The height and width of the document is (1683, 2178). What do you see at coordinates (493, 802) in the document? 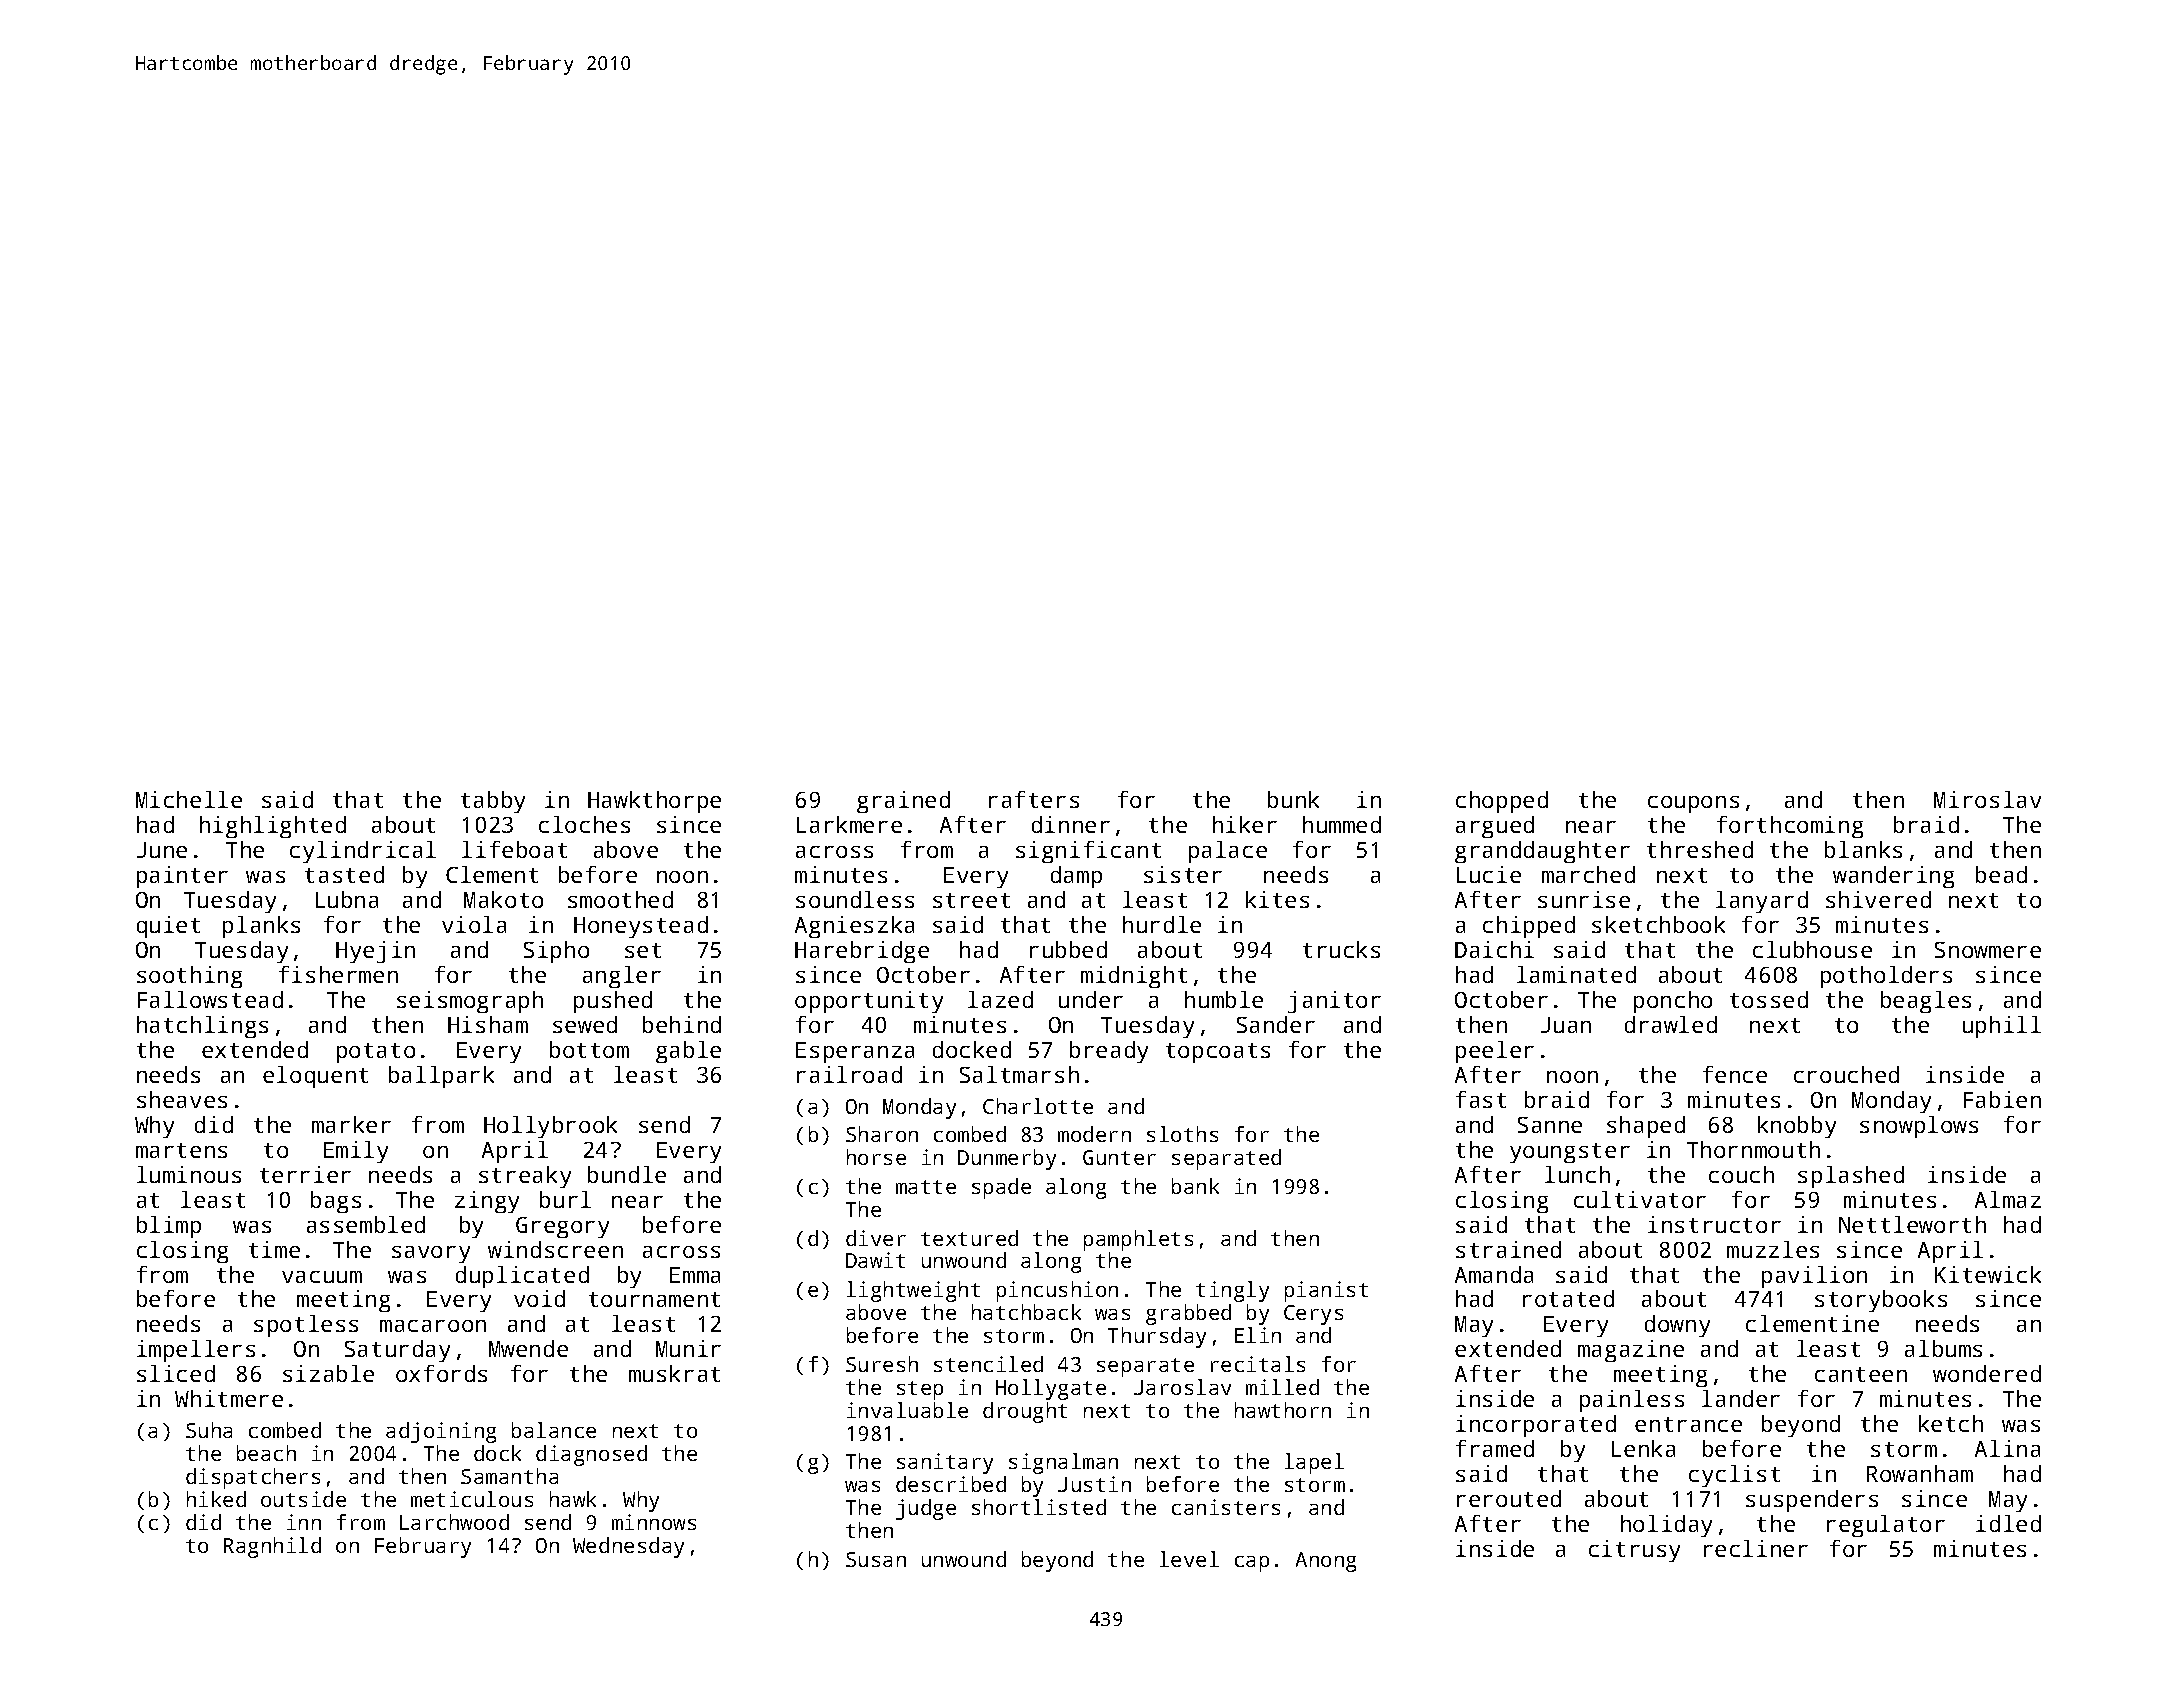
I see `tabby` at bounding box center [493, 802].
